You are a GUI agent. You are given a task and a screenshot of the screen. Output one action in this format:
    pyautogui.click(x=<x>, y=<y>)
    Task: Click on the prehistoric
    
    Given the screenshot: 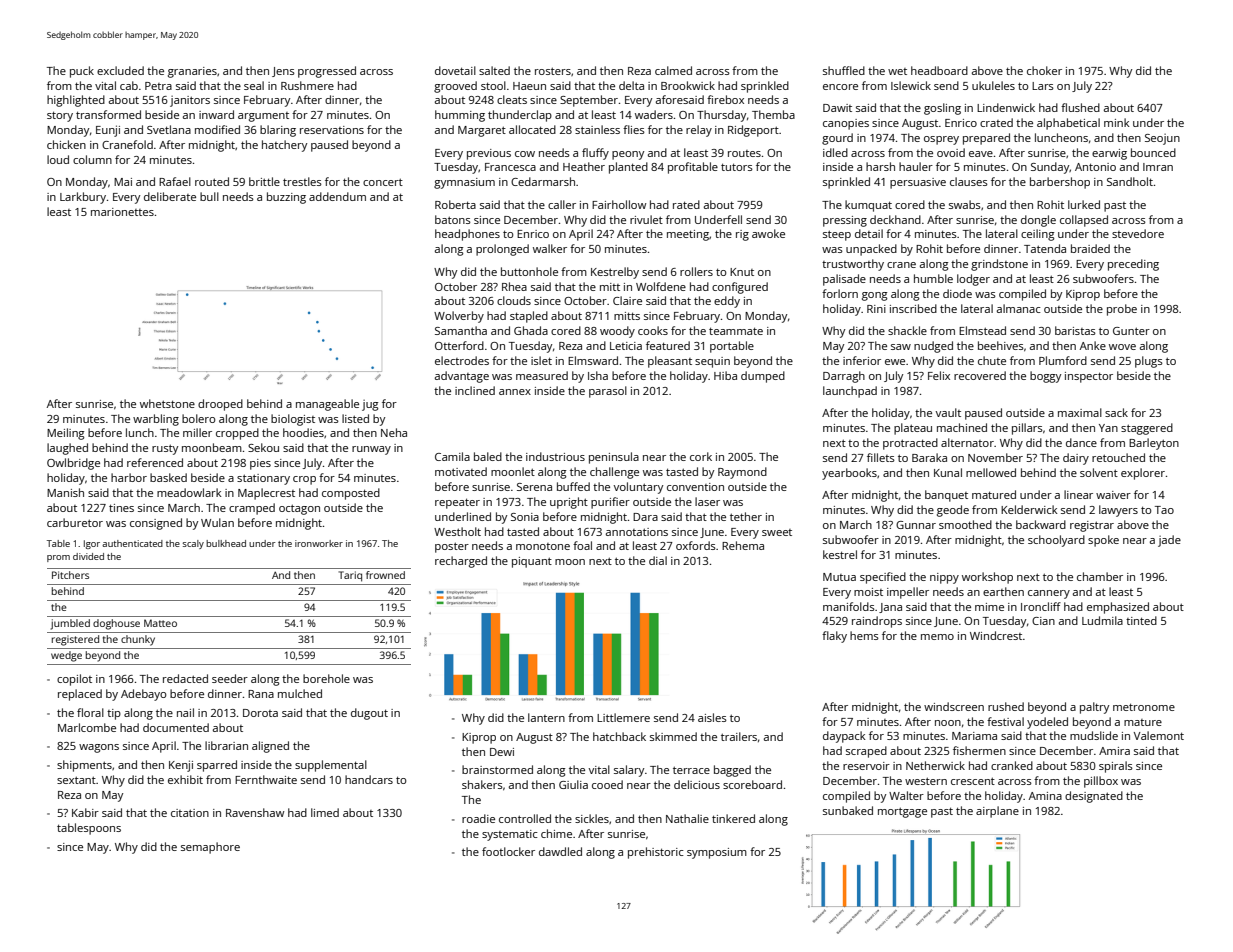 What is the action you would take?
    pyautogui.click(x=656, y=853)
